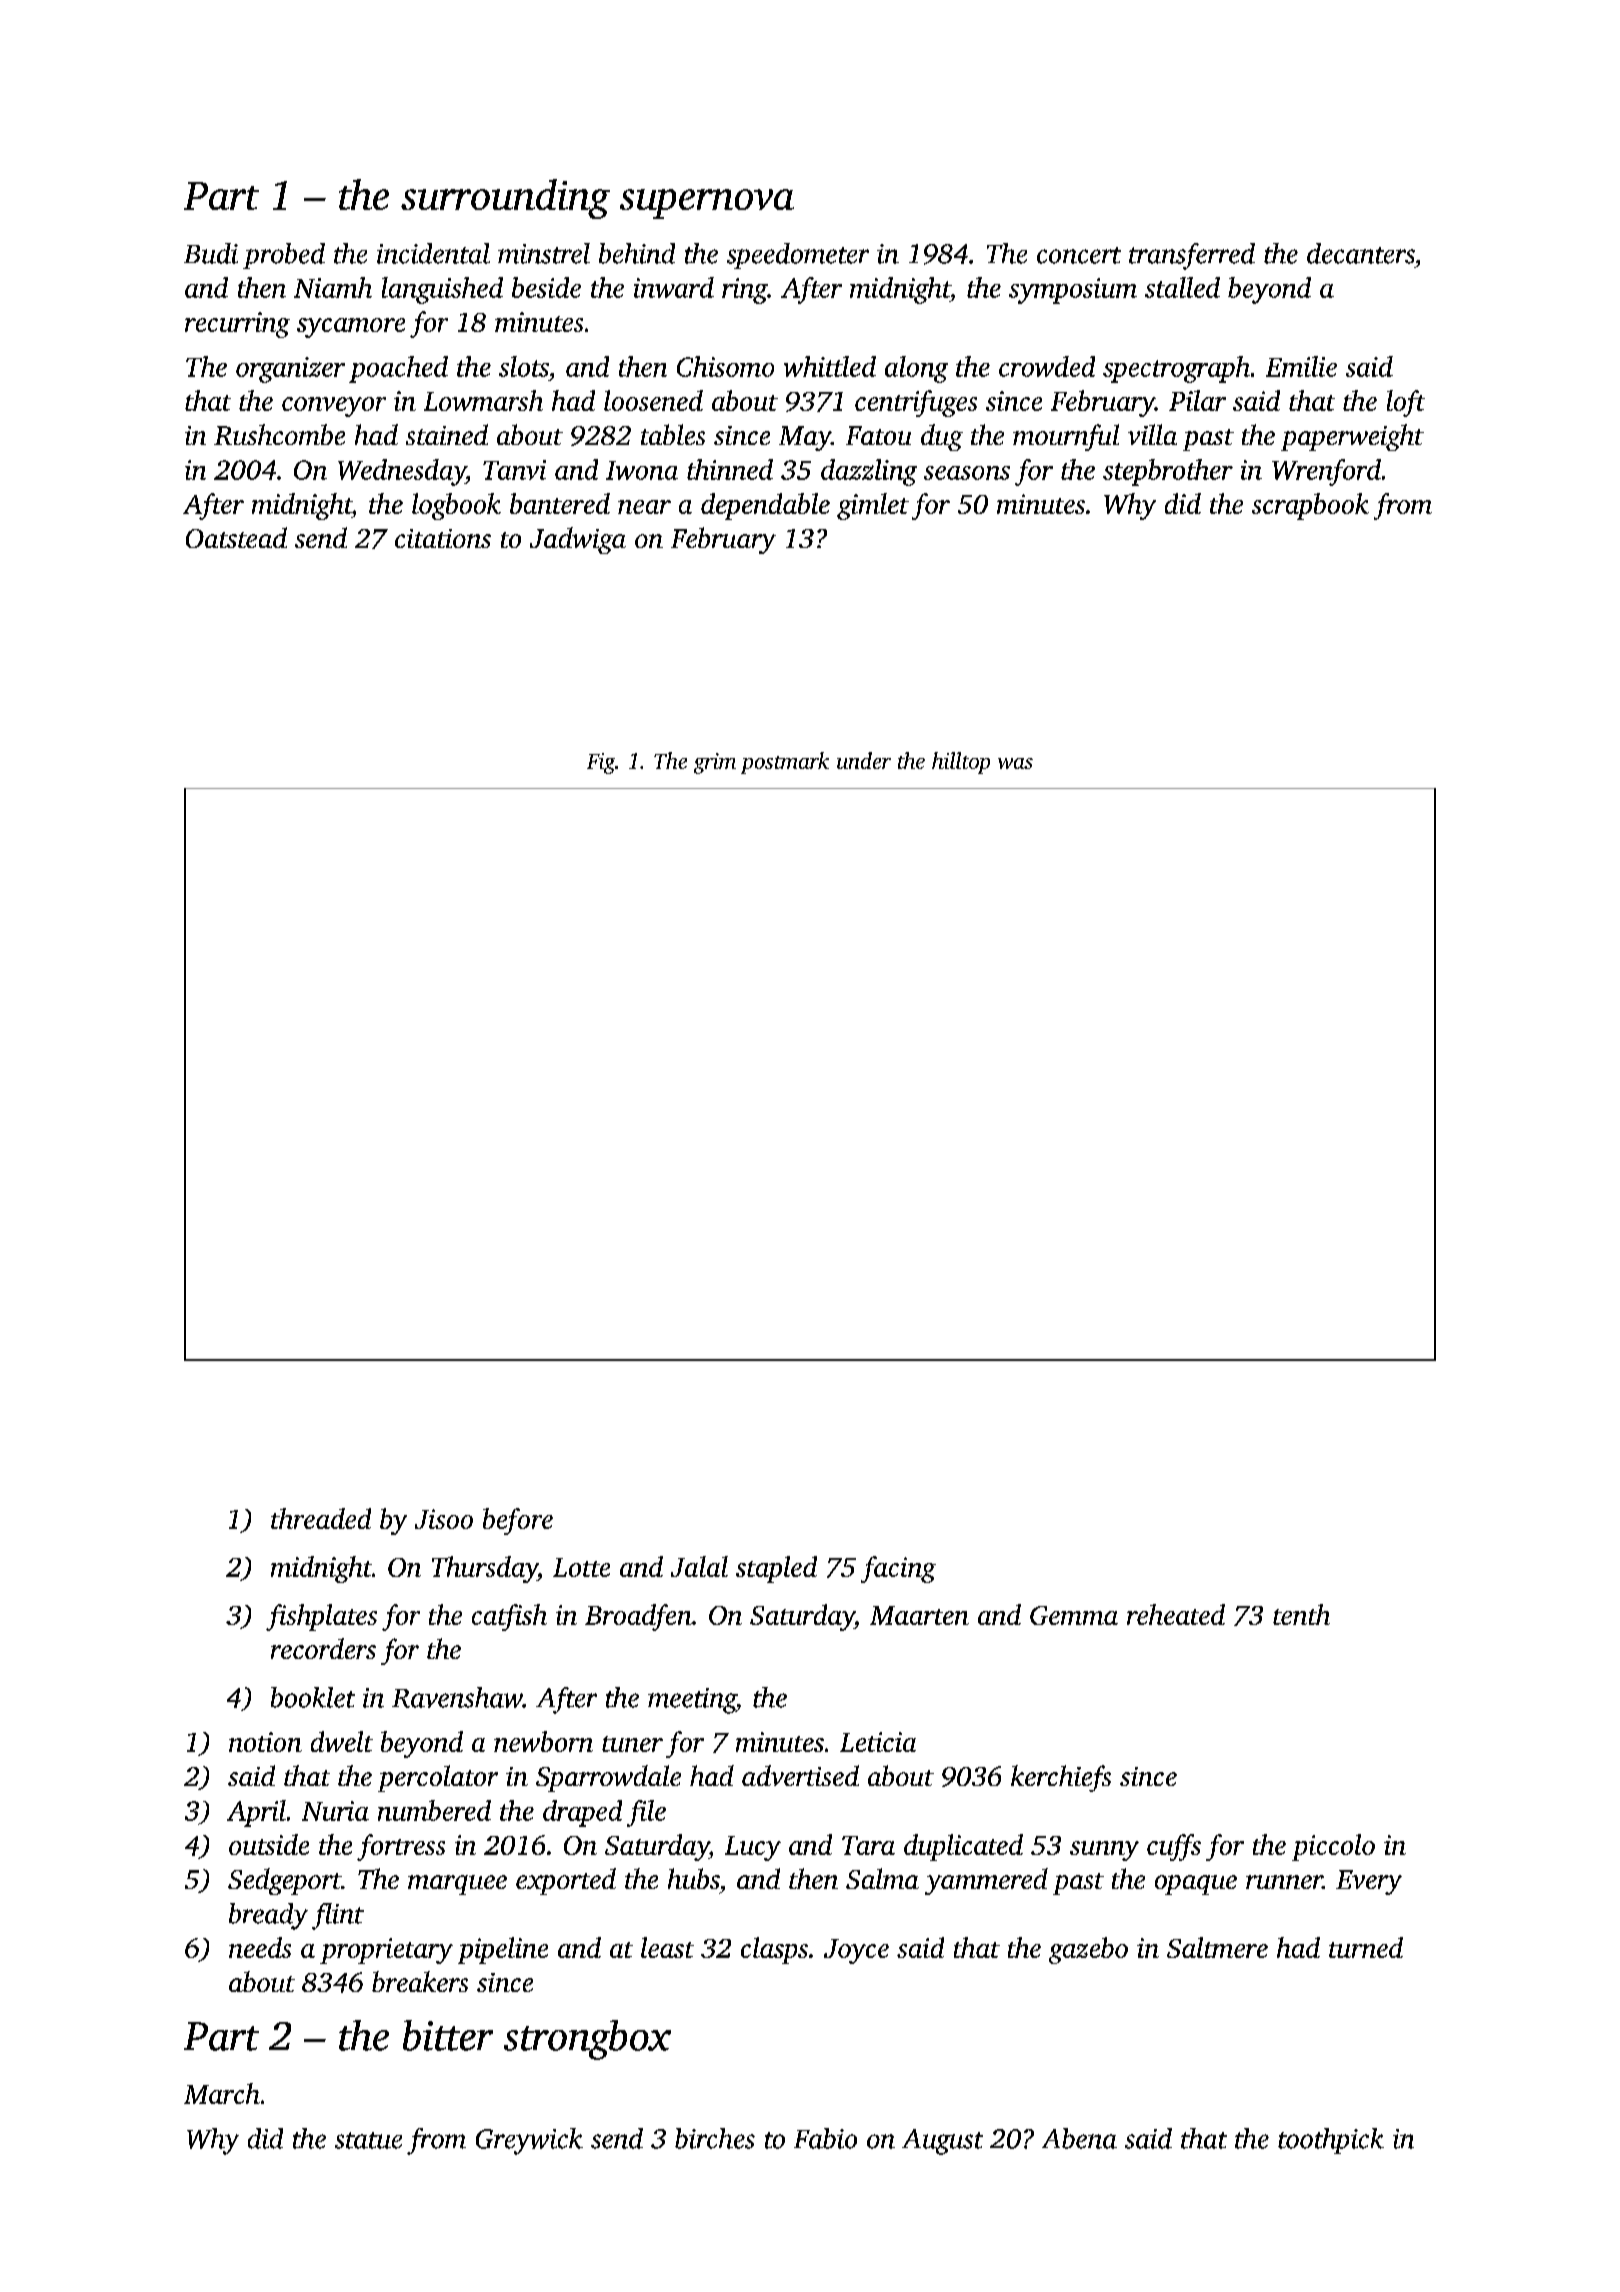 The image size is (1620, 2292). Describe the element at coordinates (699, 1566) in the screenshot. I see `Jalal` at that location.
